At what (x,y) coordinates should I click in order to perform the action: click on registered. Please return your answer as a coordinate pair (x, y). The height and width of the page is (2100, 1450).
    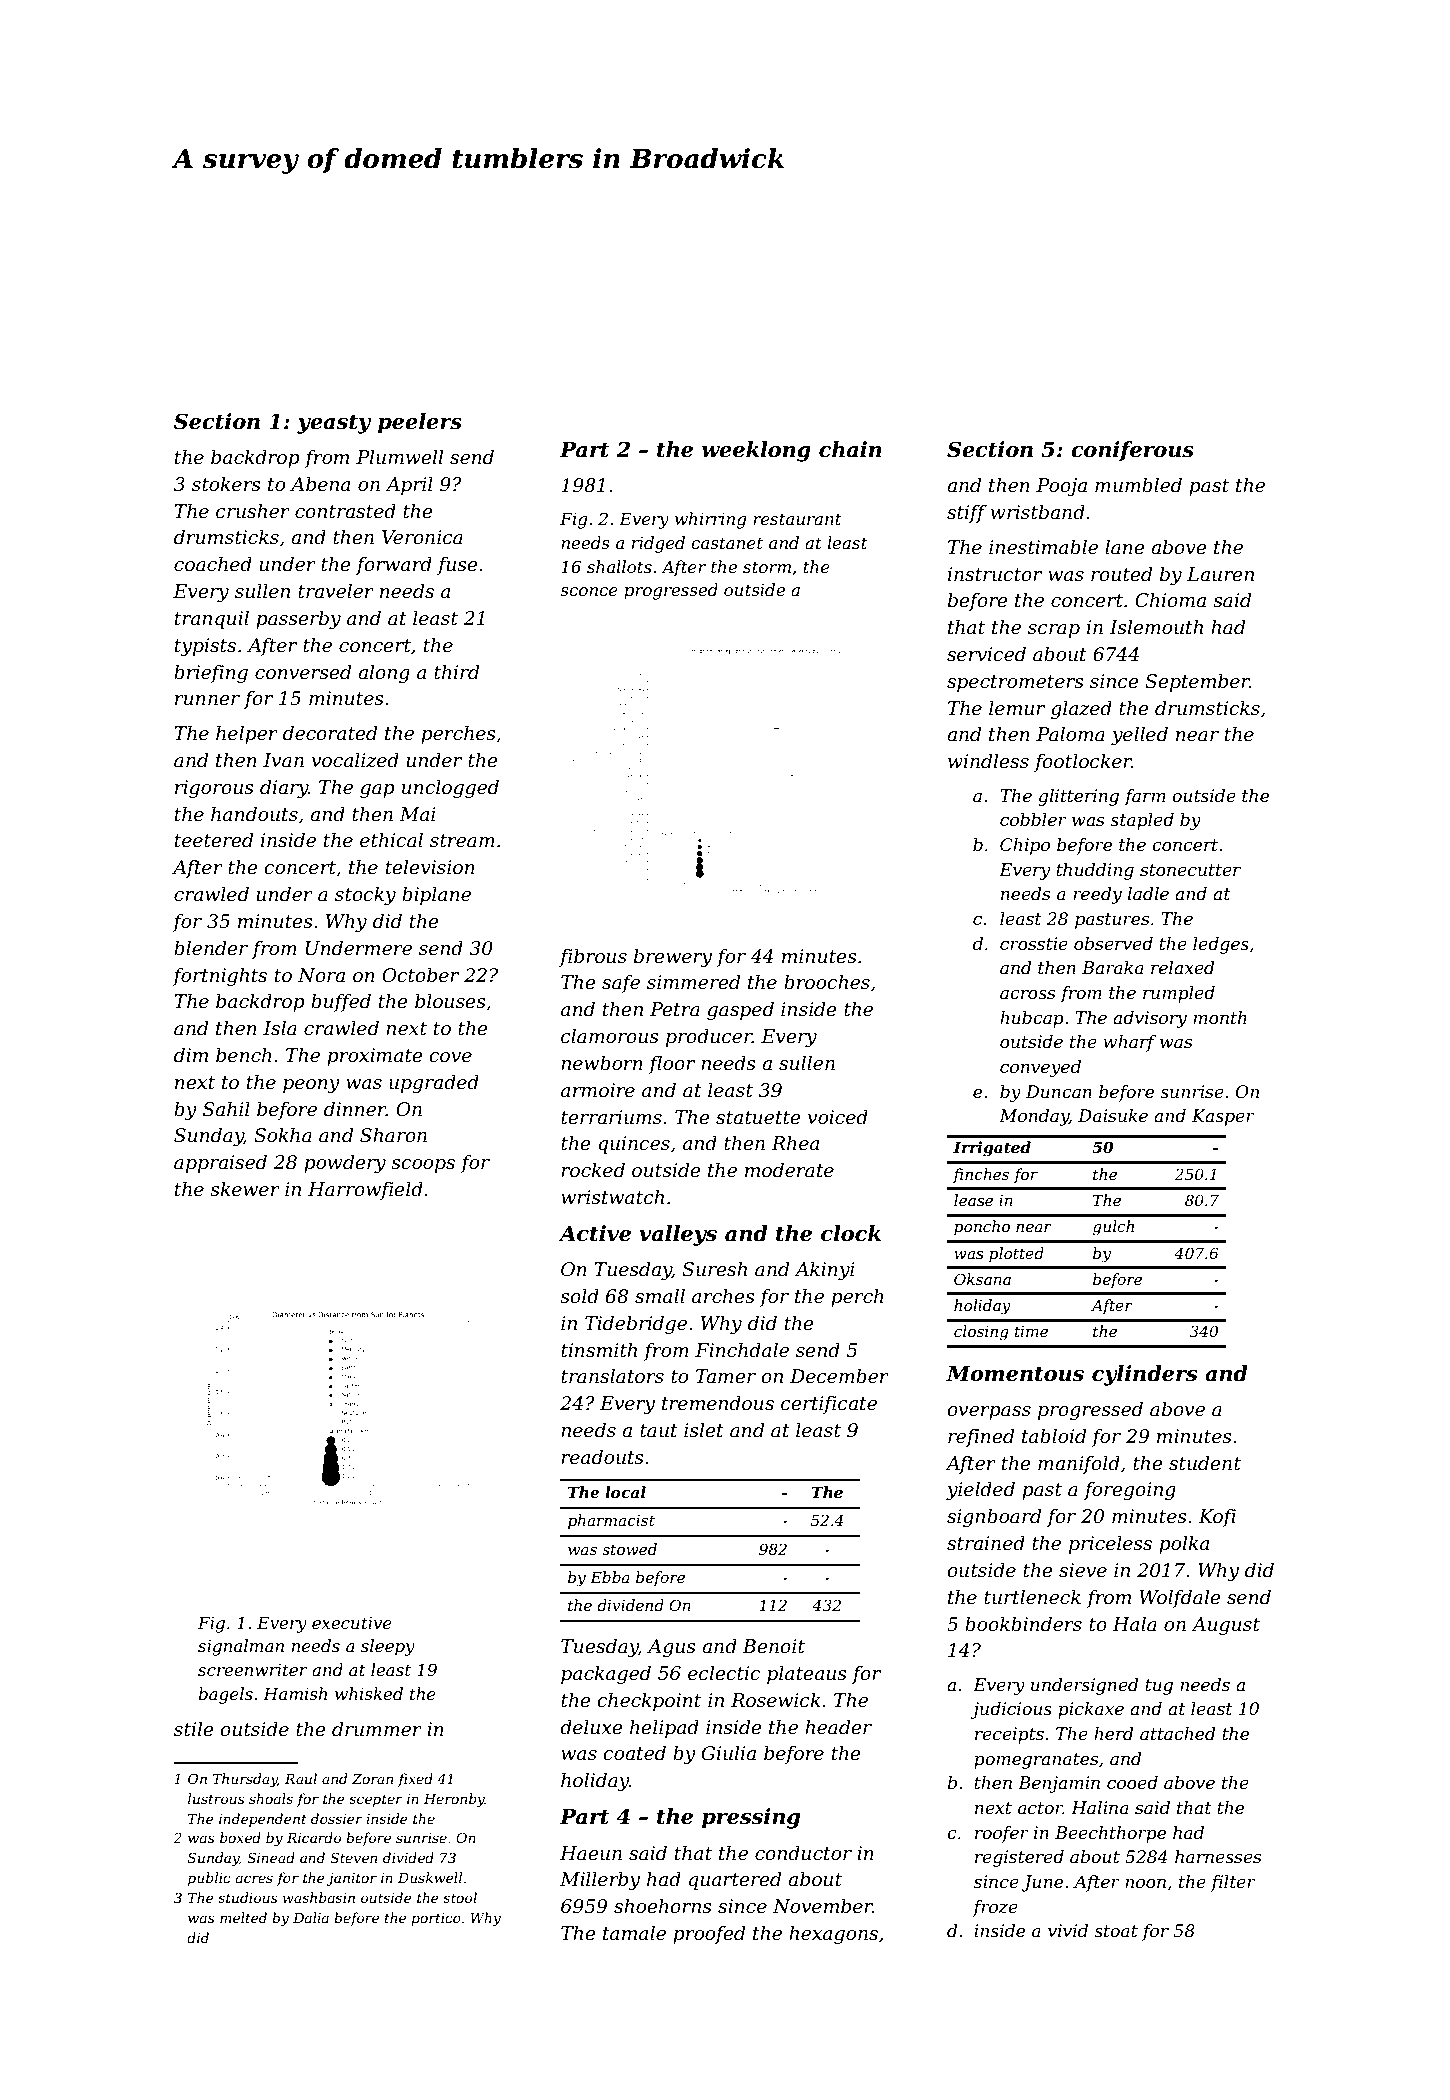
    Looking at the image, I should click on (1019, 1858).
